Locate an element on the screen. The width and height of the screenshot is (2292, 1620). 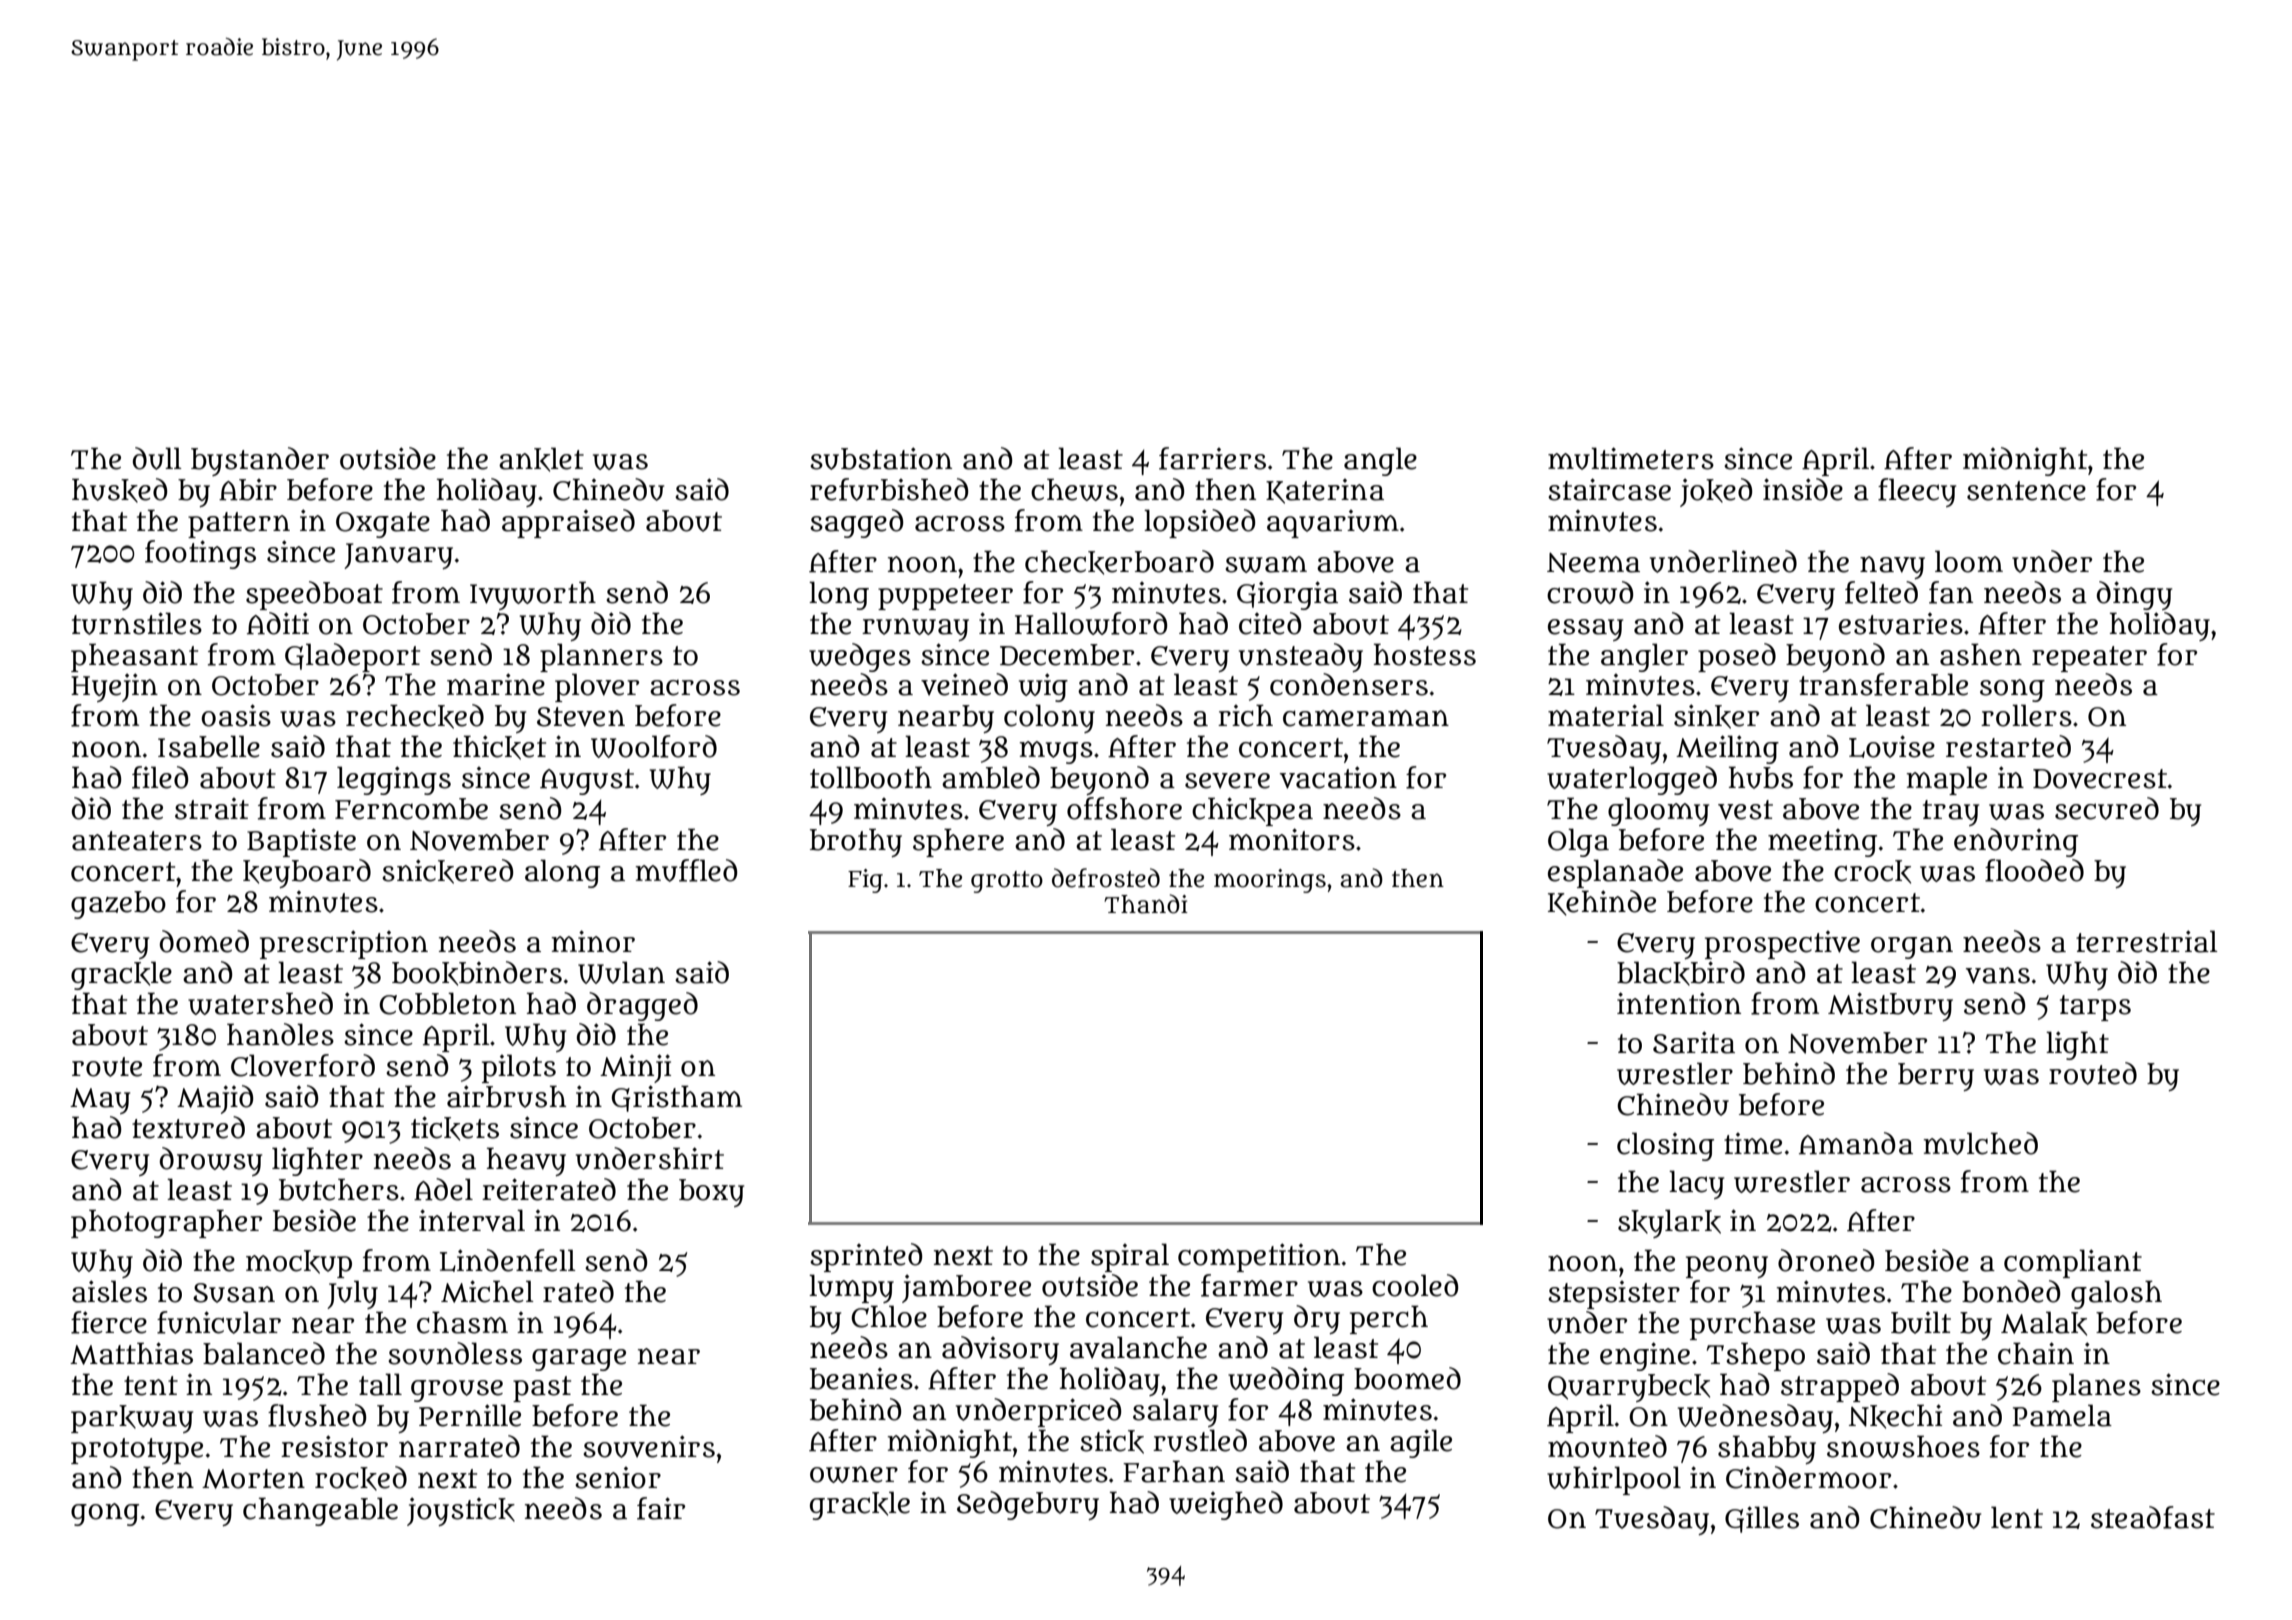
mockup is located at coordinates (299, 1264).
